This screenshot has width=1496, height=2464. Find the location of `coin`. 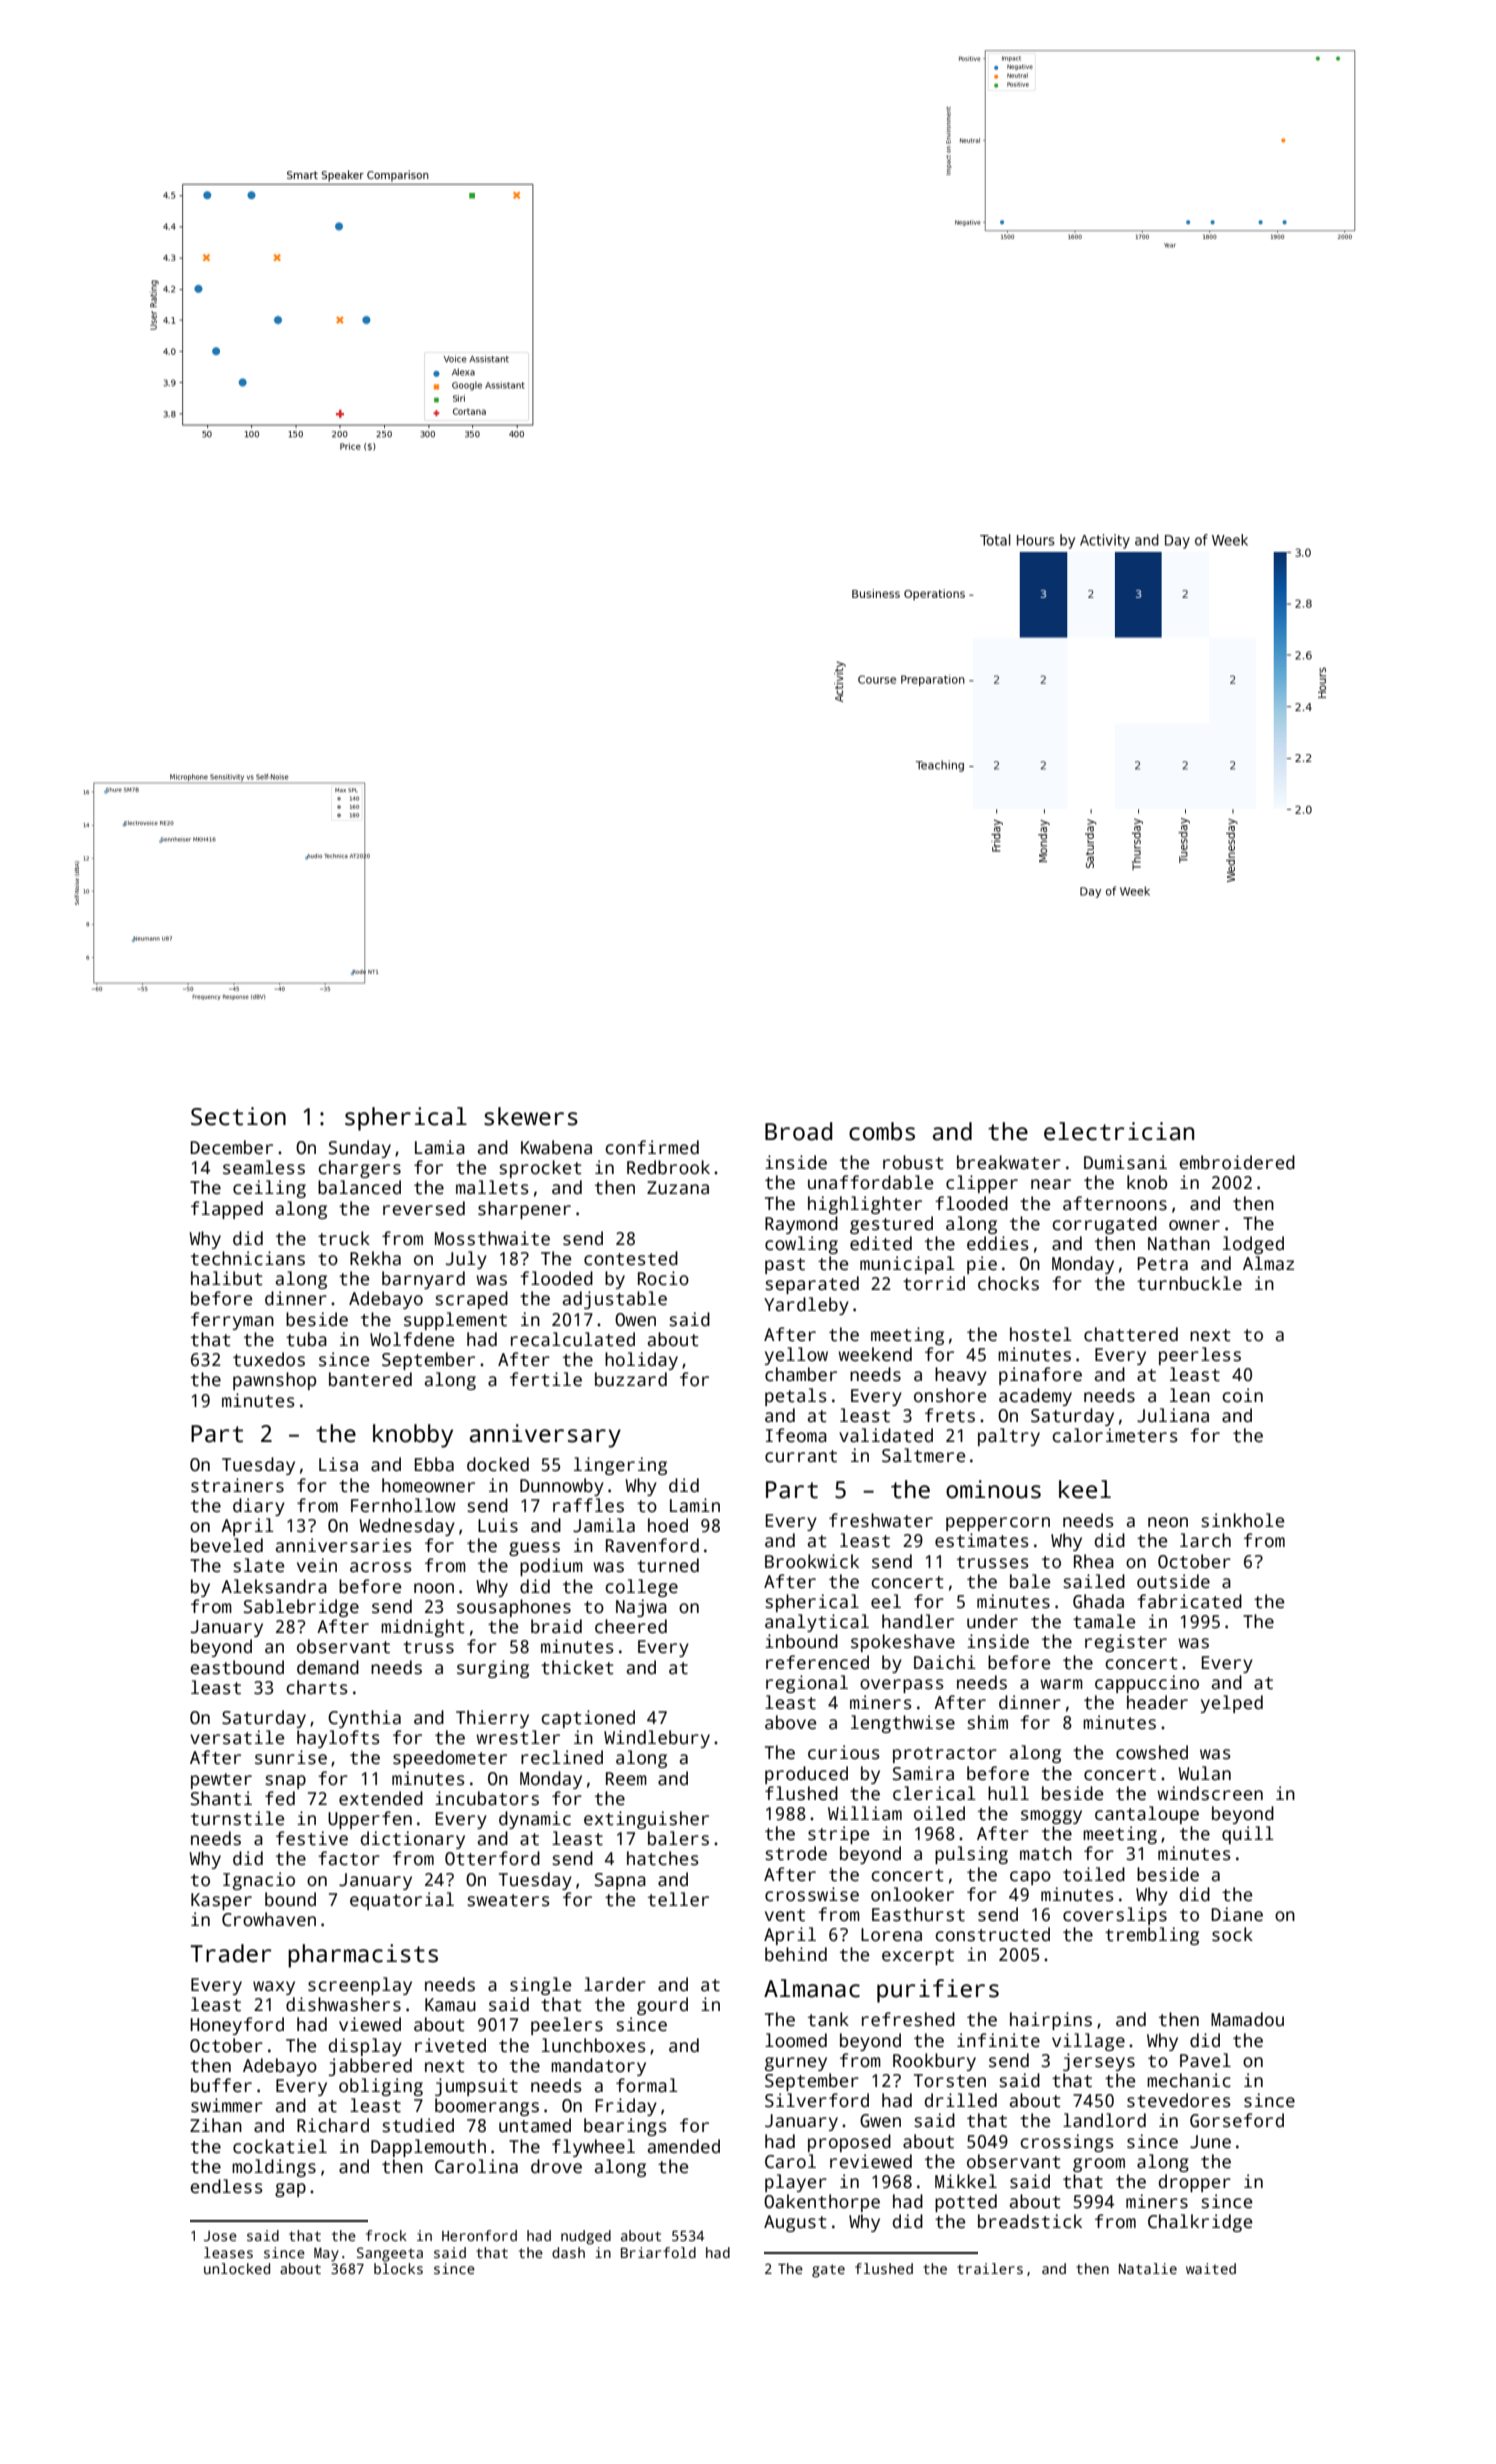

coin is located at coordinates (1242, 1395).
